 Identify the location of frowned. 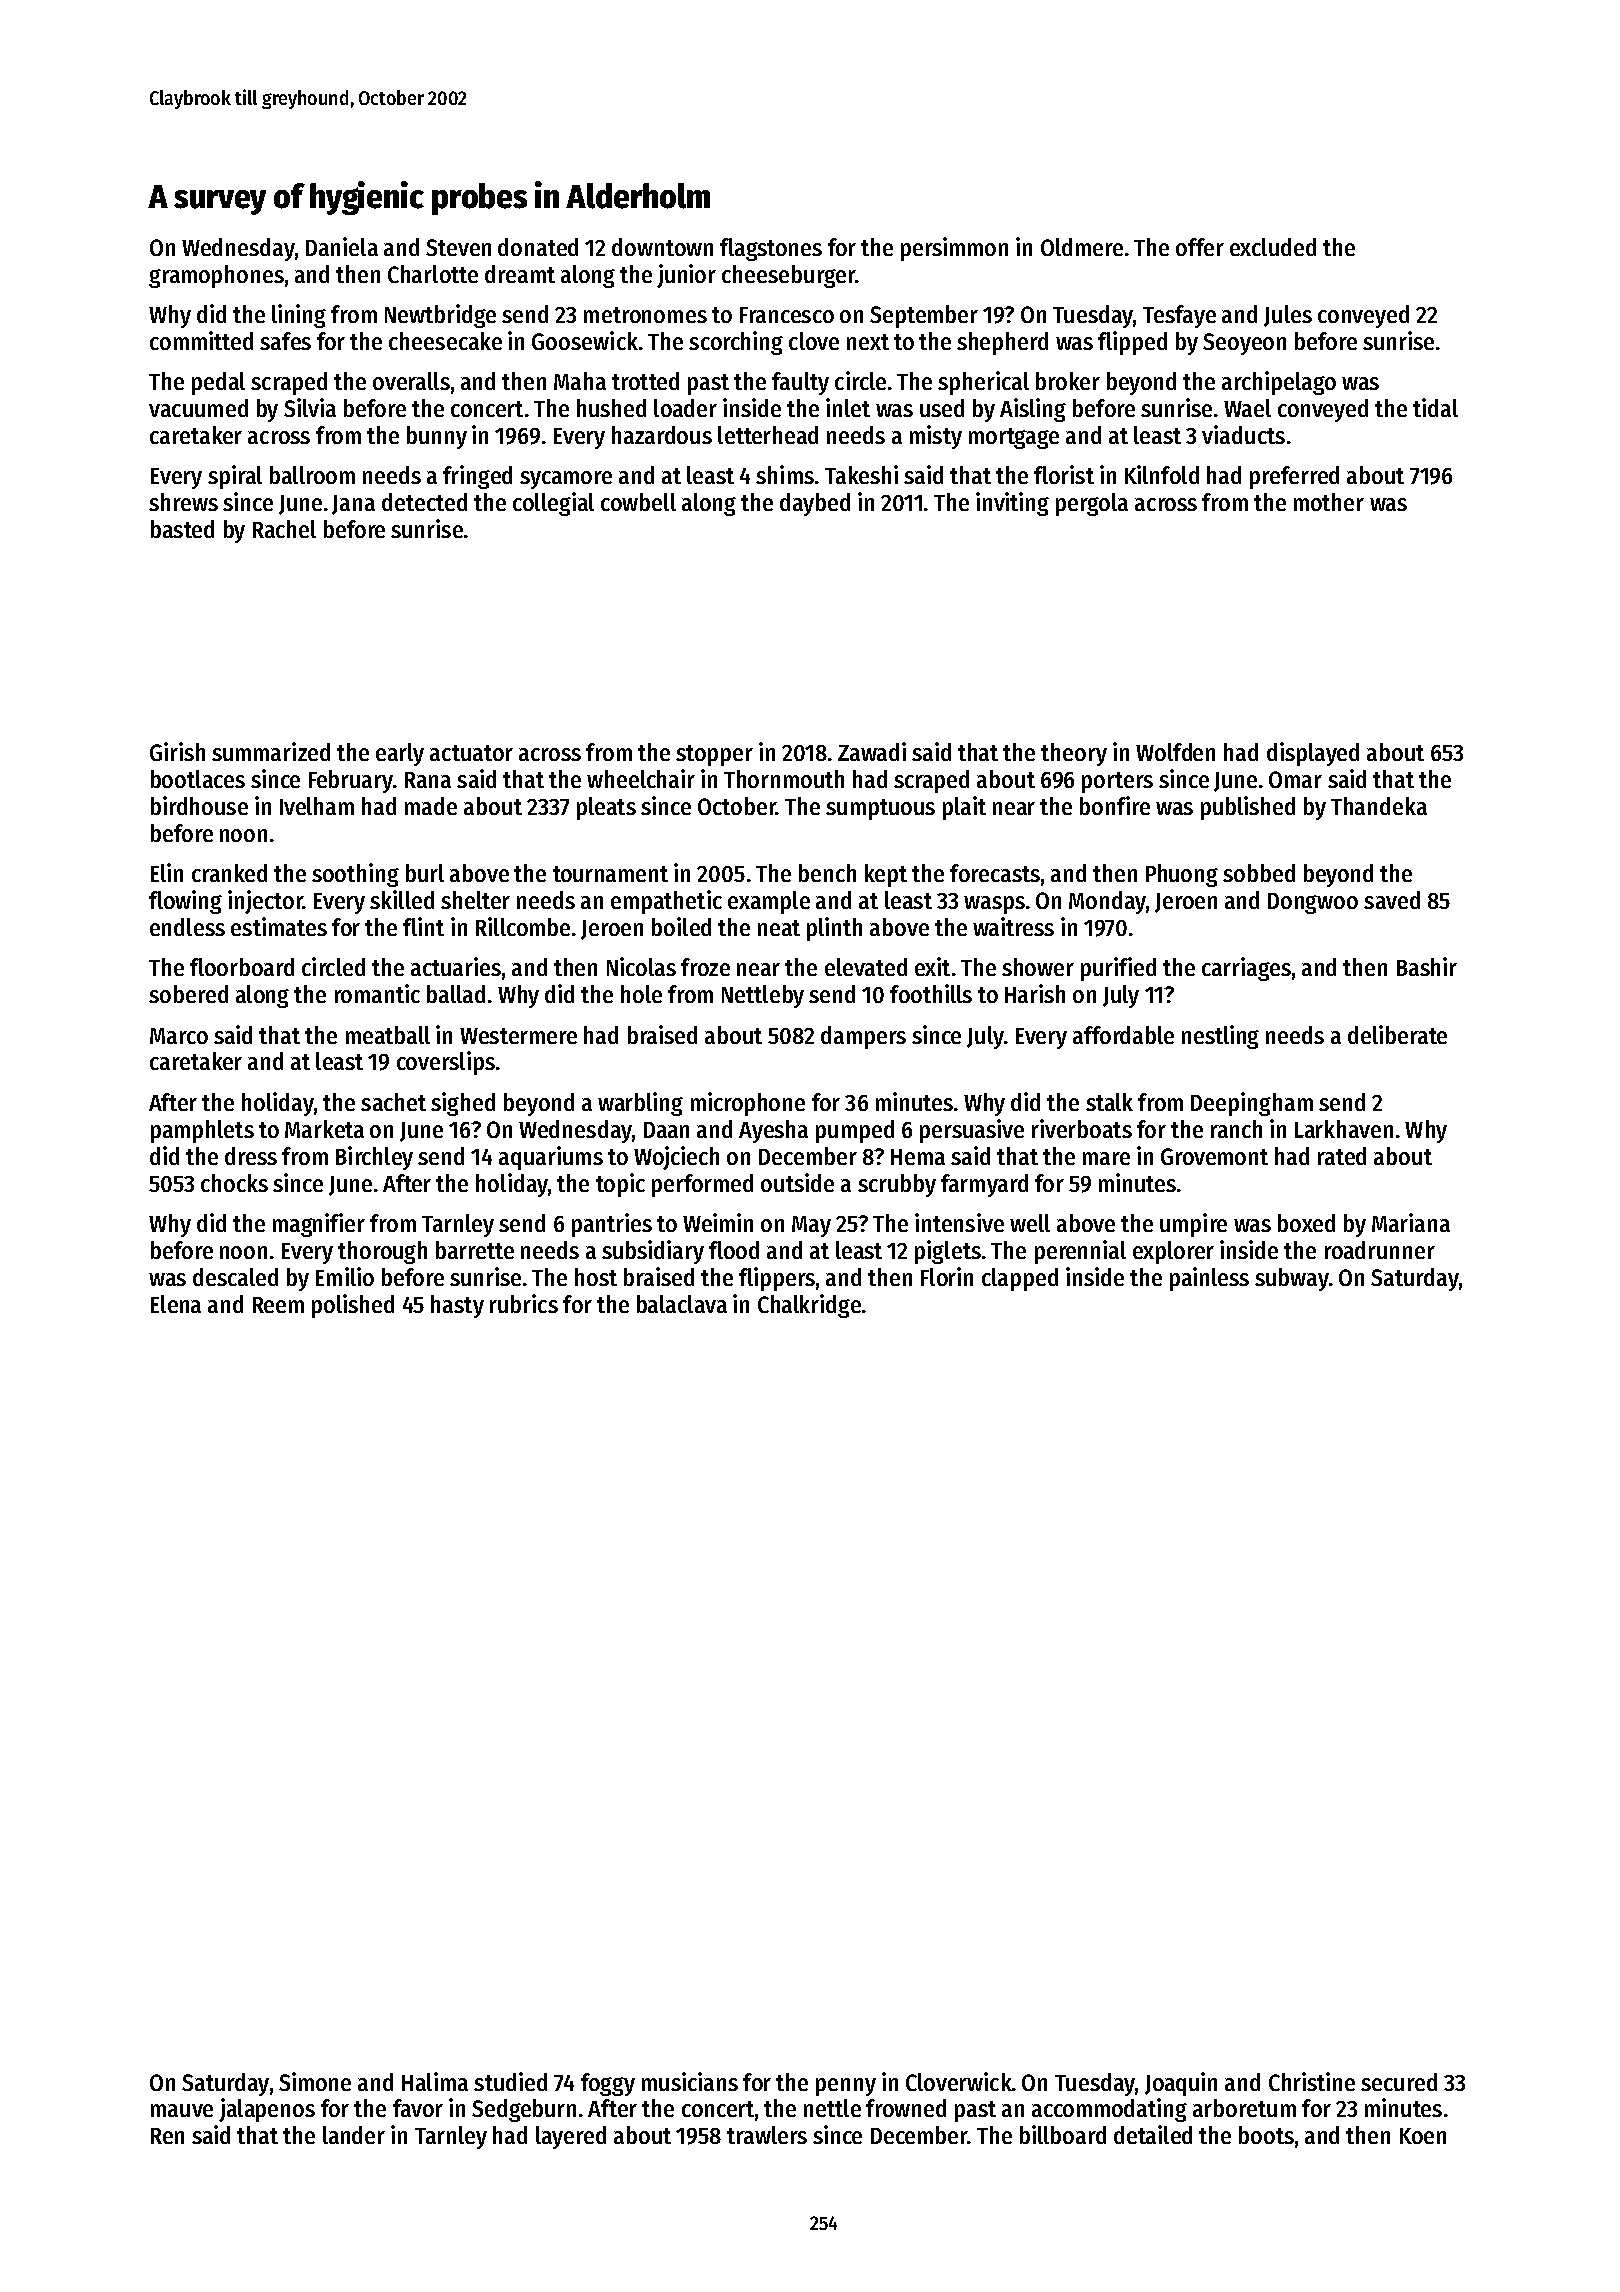
(906, 2108).
